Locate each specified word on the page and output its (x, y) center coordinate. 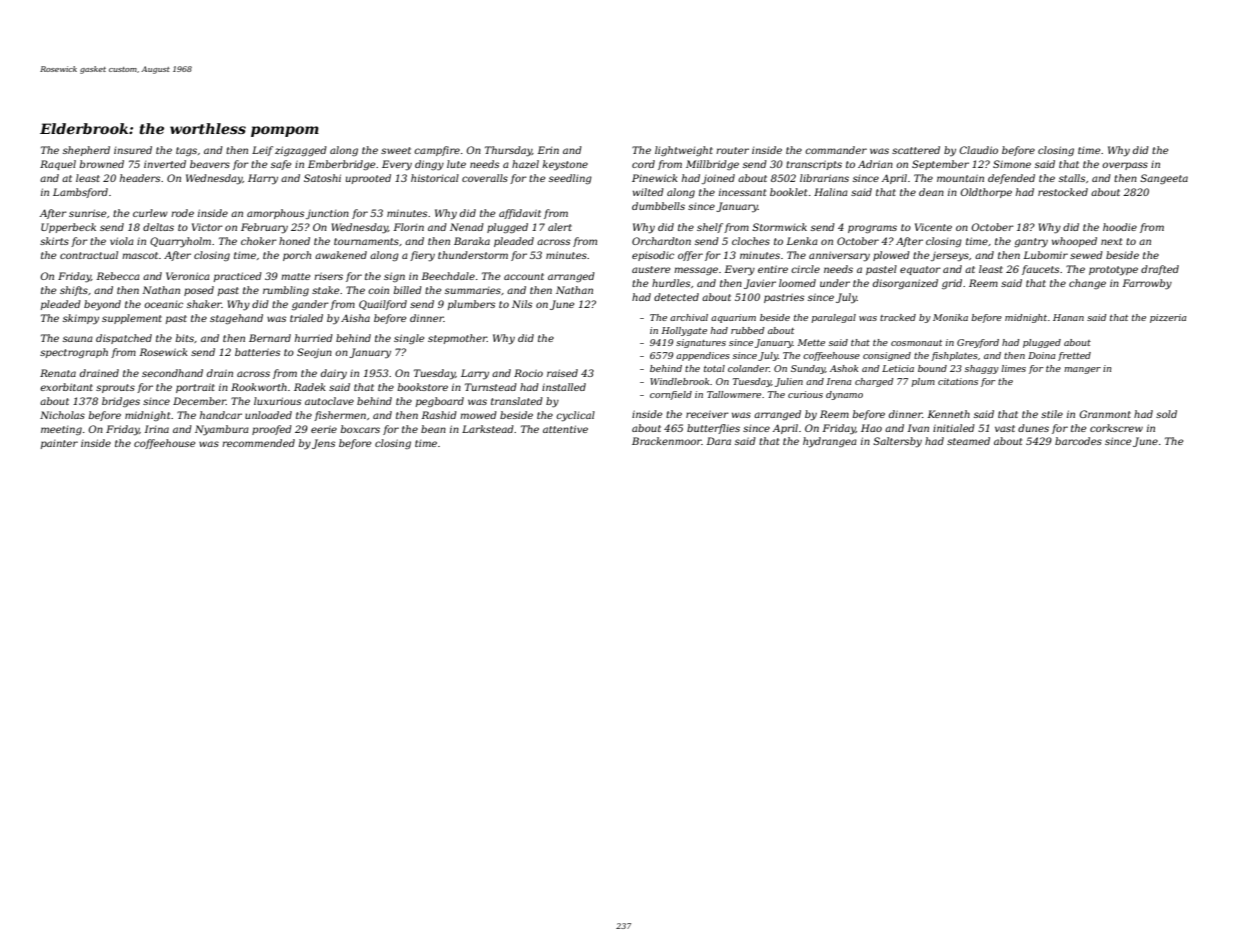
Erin (548, 150)
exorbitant (66, 387)
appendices (703, 356)
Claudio (978, 150)
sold (1166, 414)
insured (133, 150)
